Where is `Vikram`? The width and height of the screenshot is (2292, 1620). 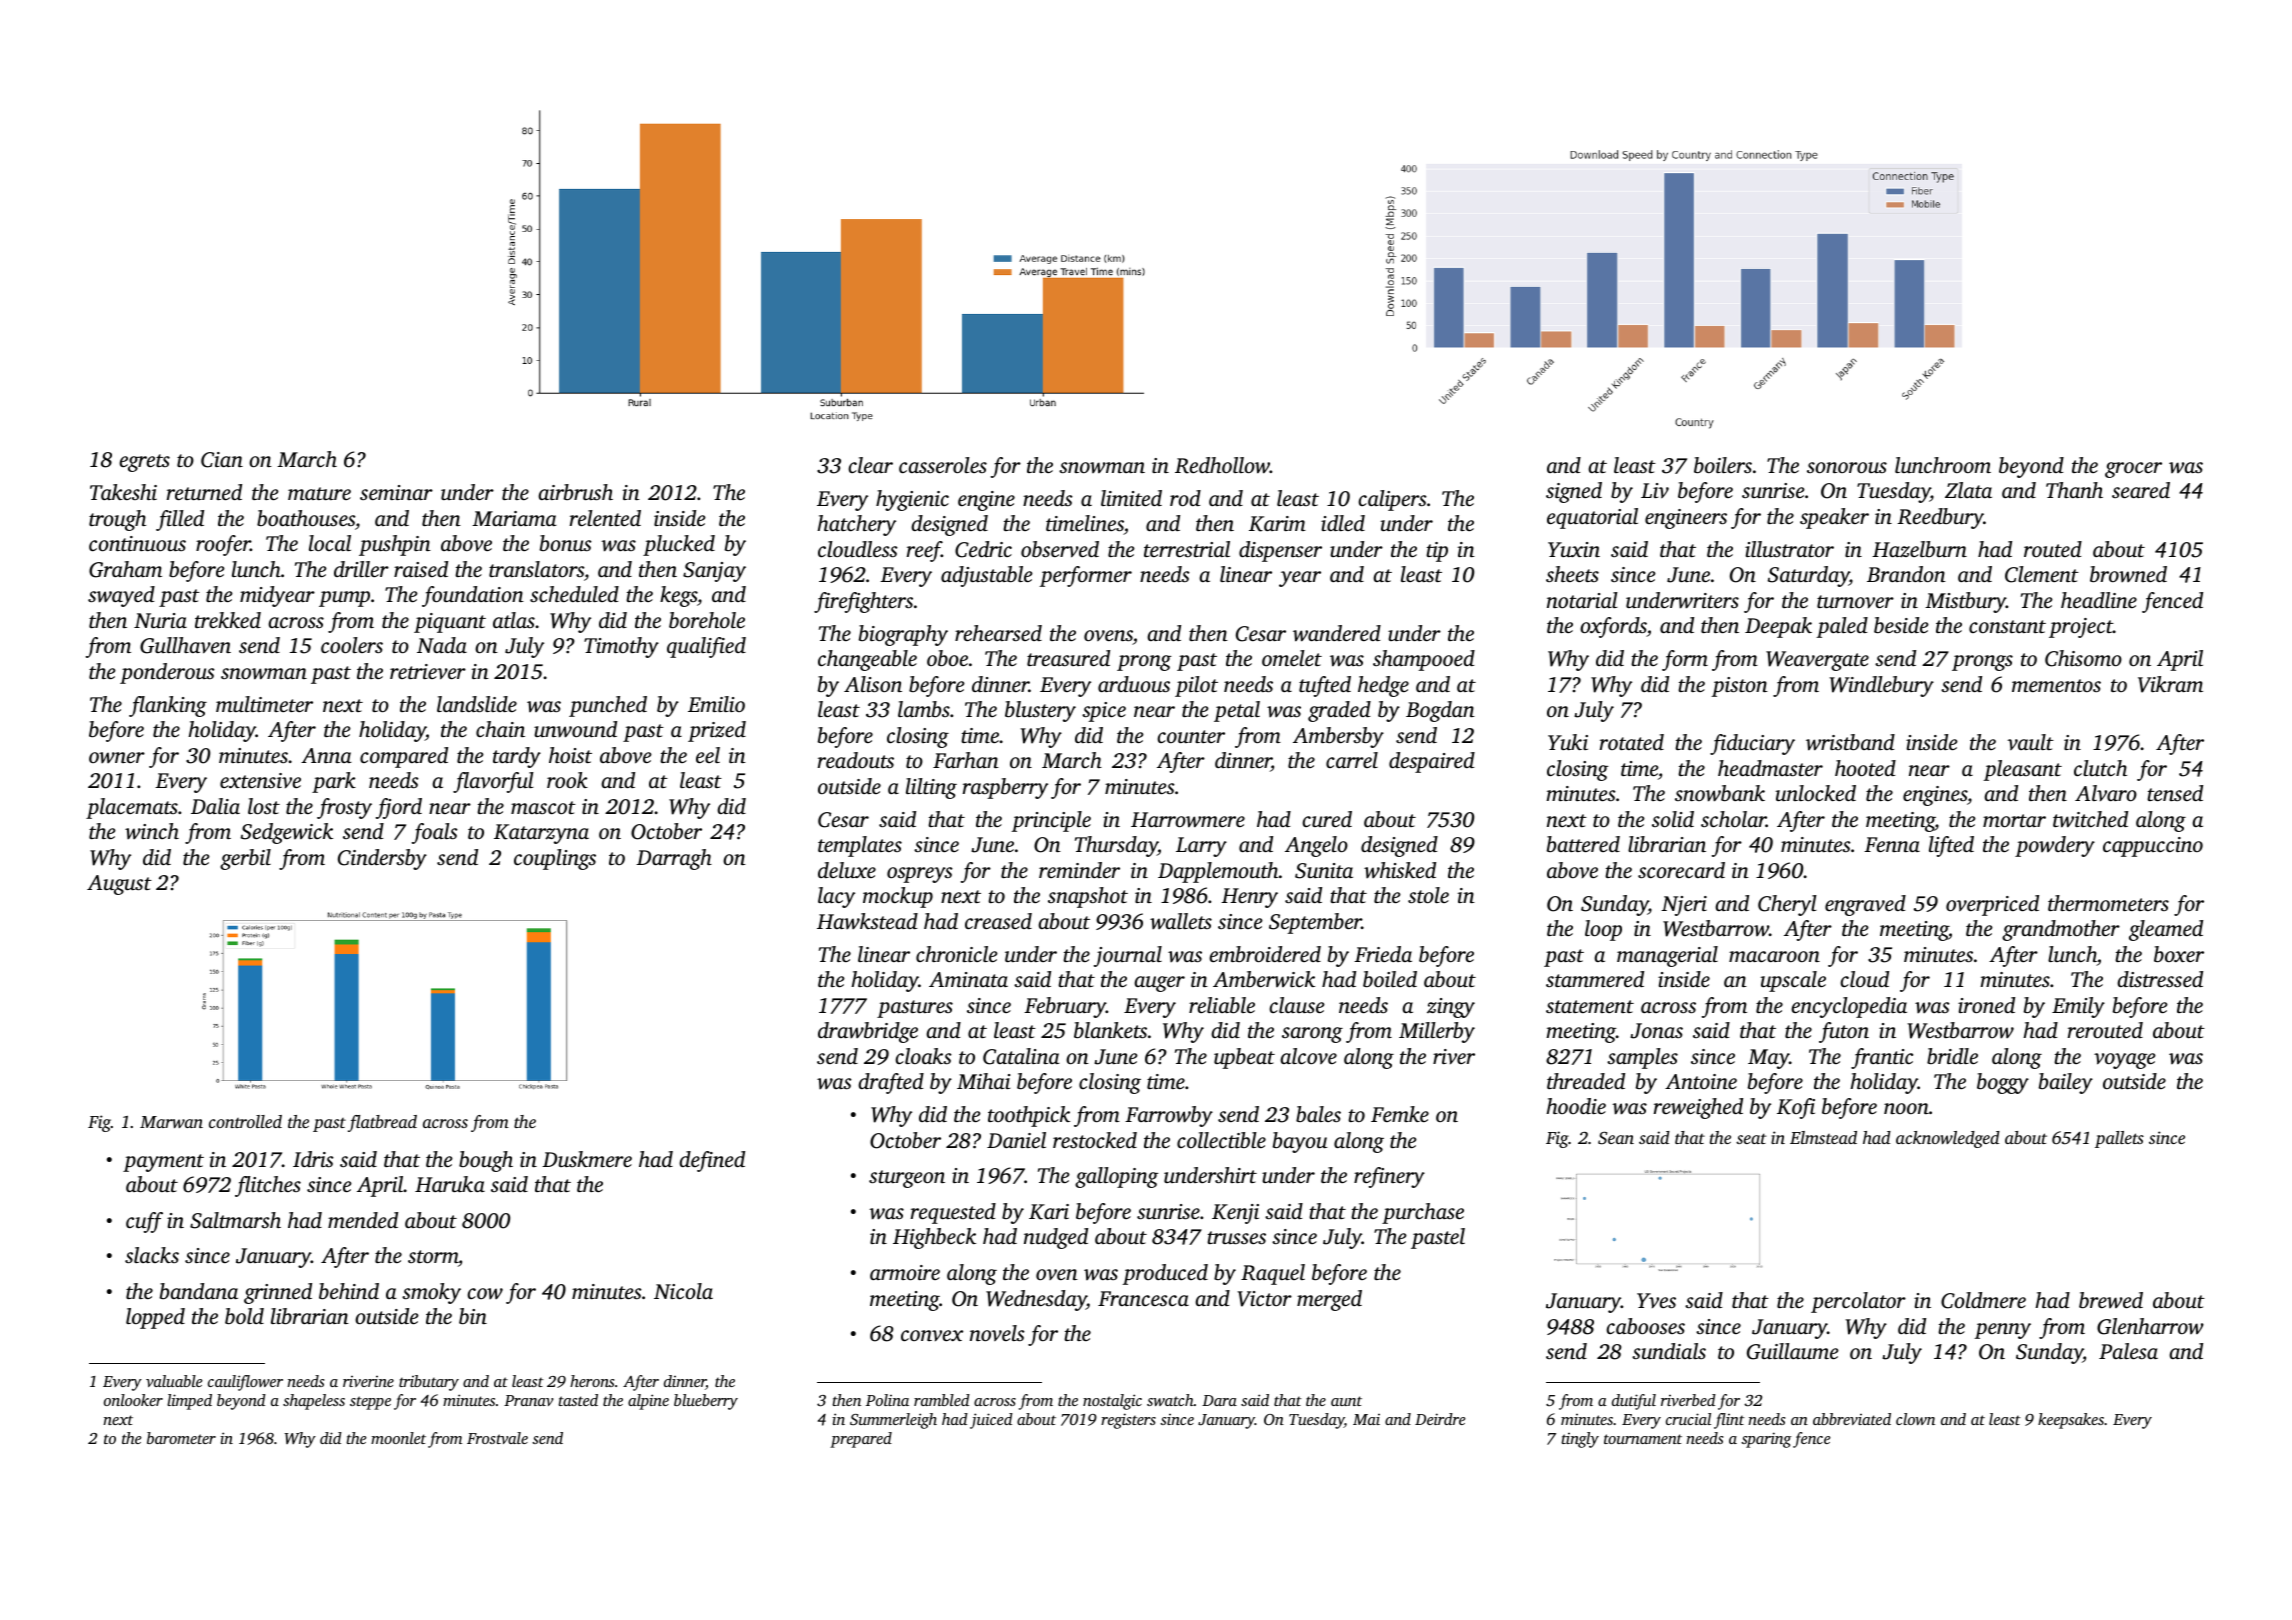 Vikram is located at coordinates (2170, 684).
